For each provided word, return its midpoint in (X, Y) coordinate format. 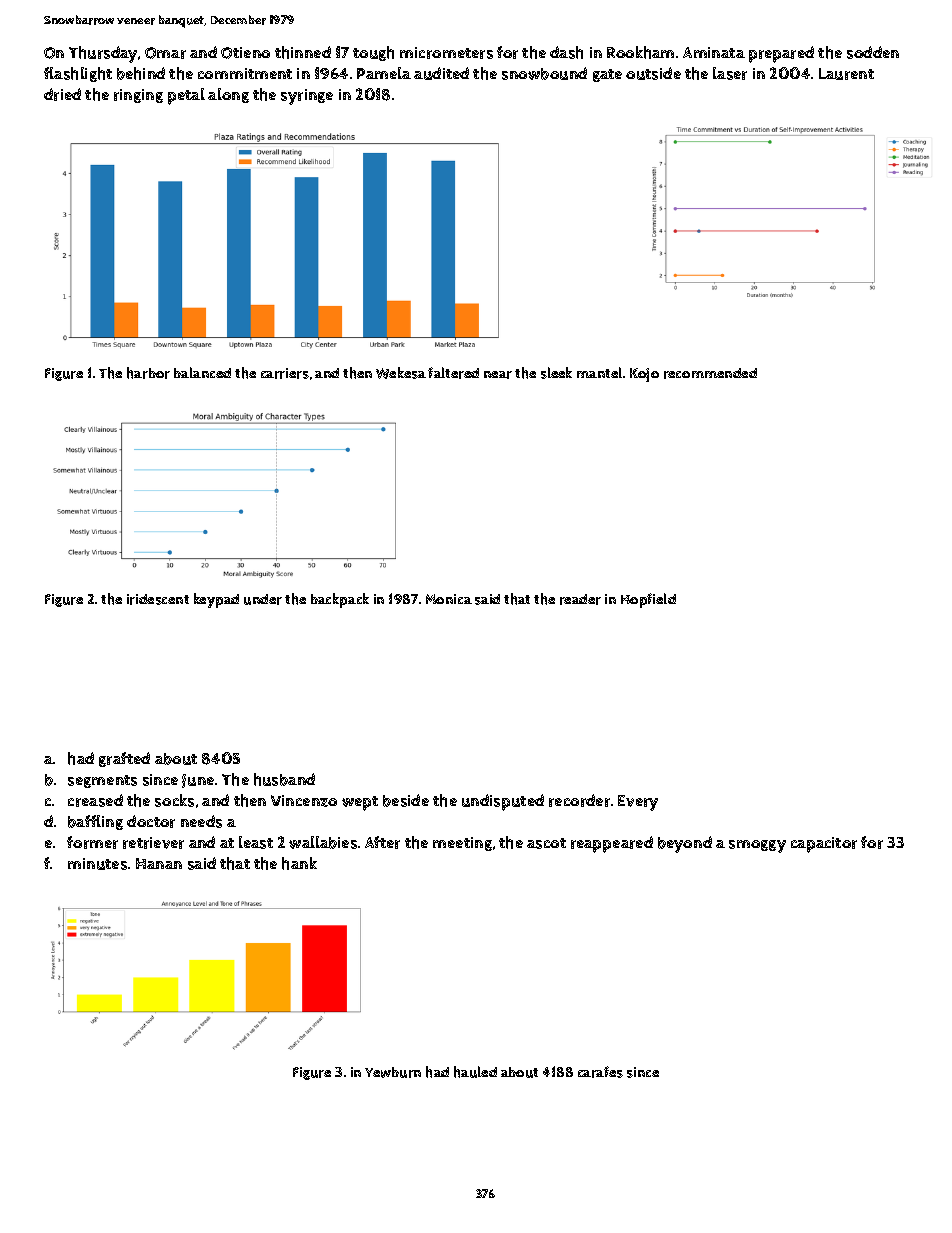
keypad (216, 600)
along (228, 95)
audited (441, 73)
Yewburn (393, 1072)
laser (730, 73)
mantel (599, 372)
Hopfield (648, 600)
